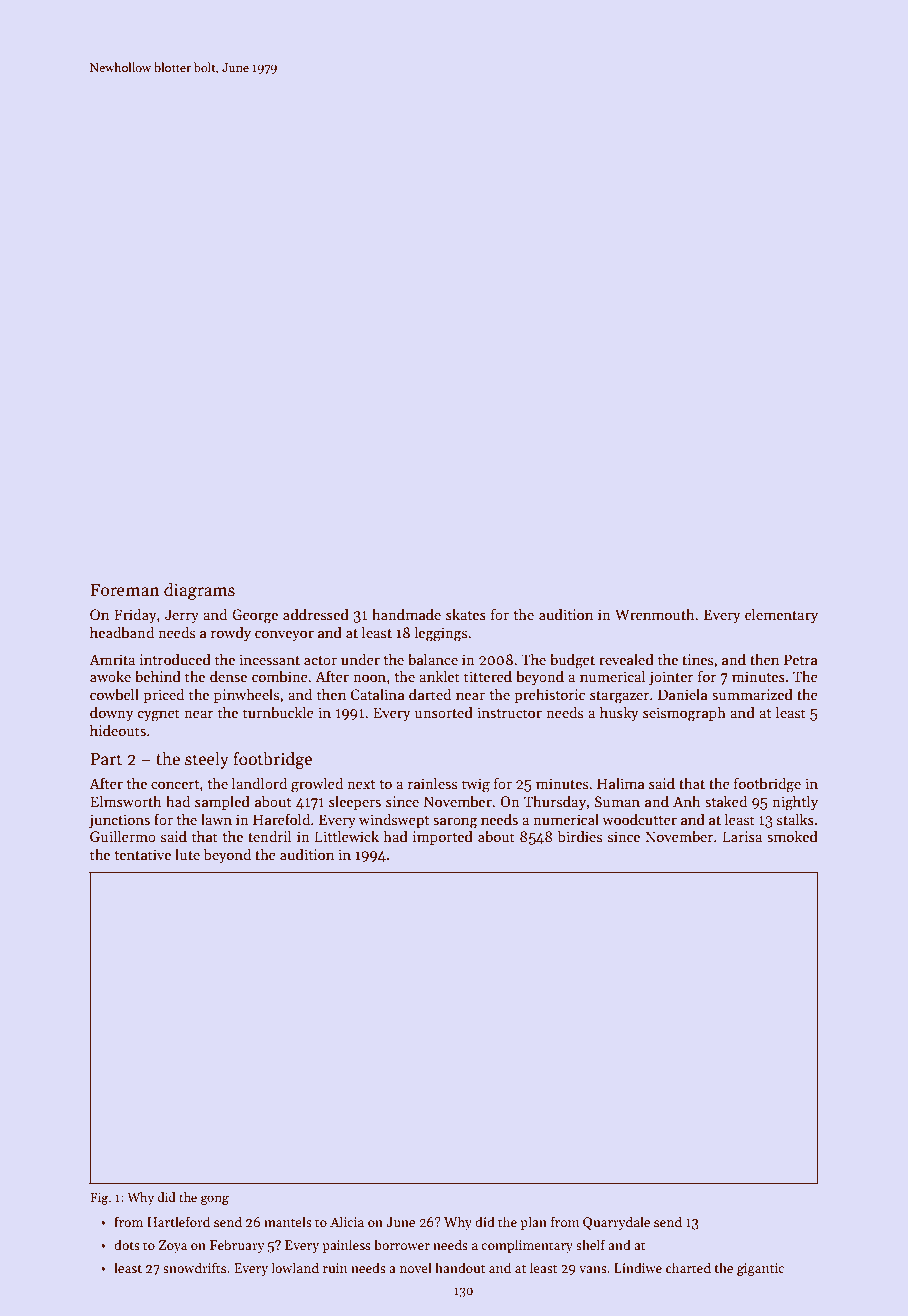  What do you see at coordinates (125, 590) in the screenshot?
I see `Foreman` at bounding box center [125, 590].
